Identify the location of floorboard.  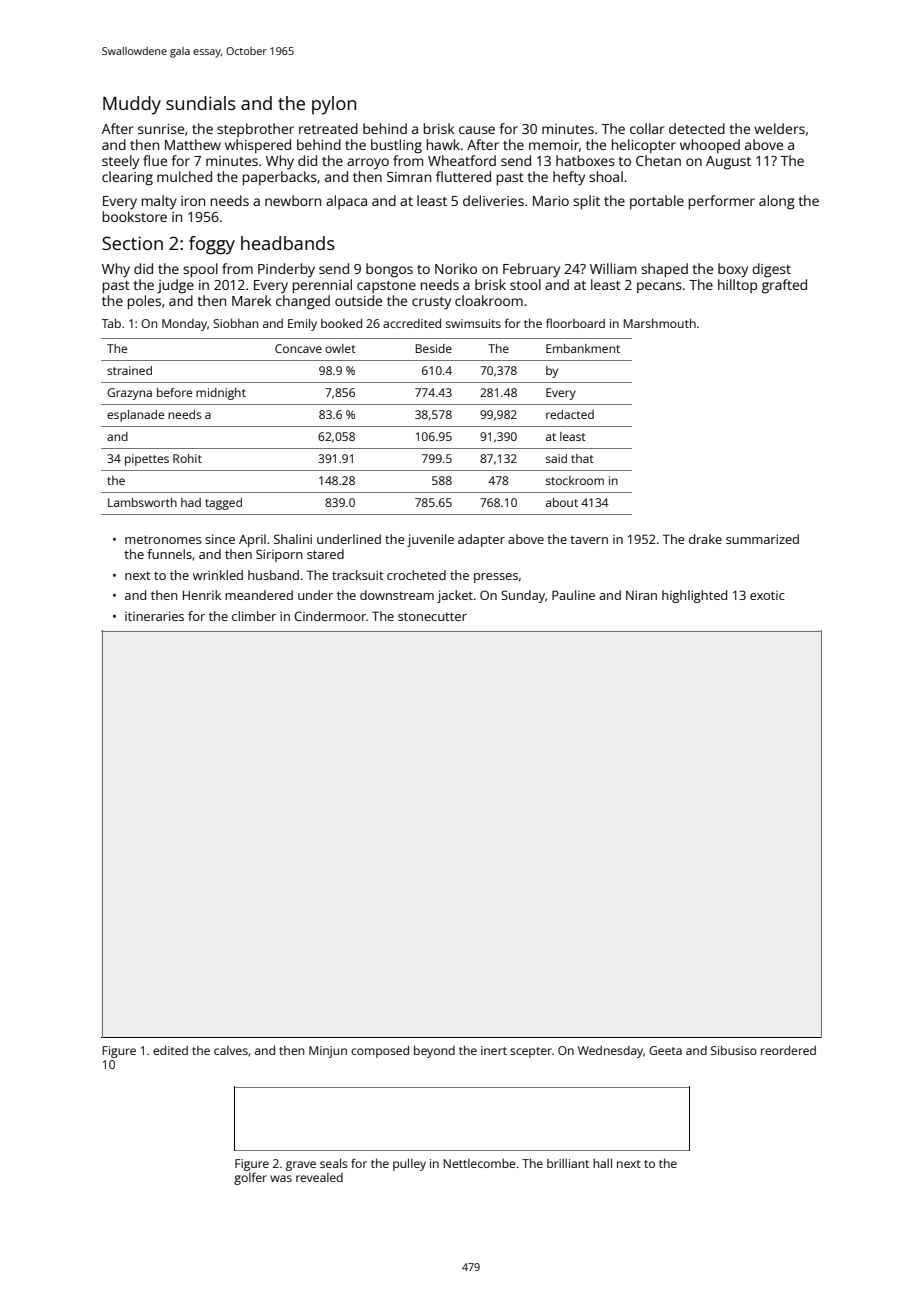
(575, 323).
